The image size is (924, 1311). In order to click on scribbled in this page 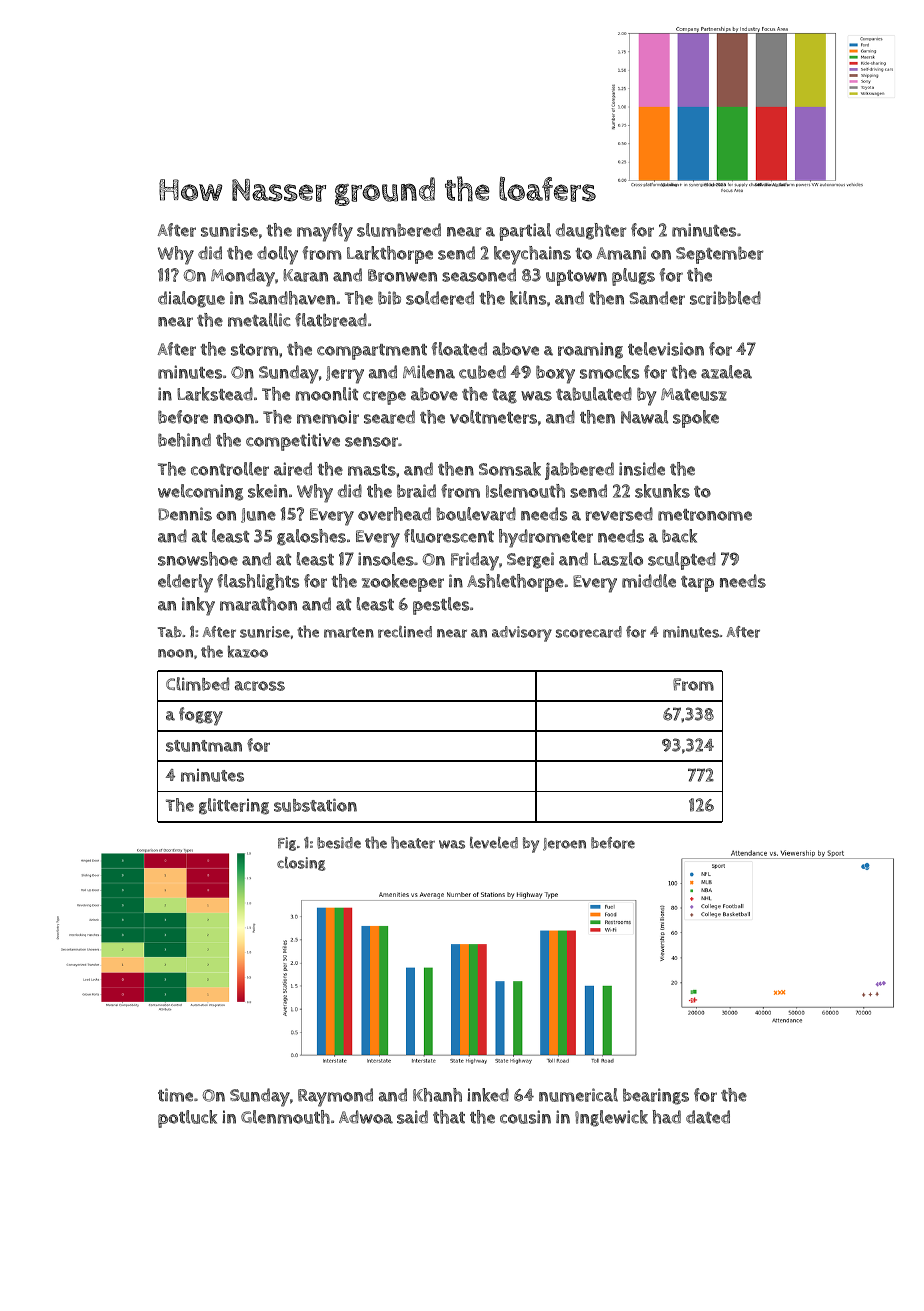, I will do `click(725, 298)`.
